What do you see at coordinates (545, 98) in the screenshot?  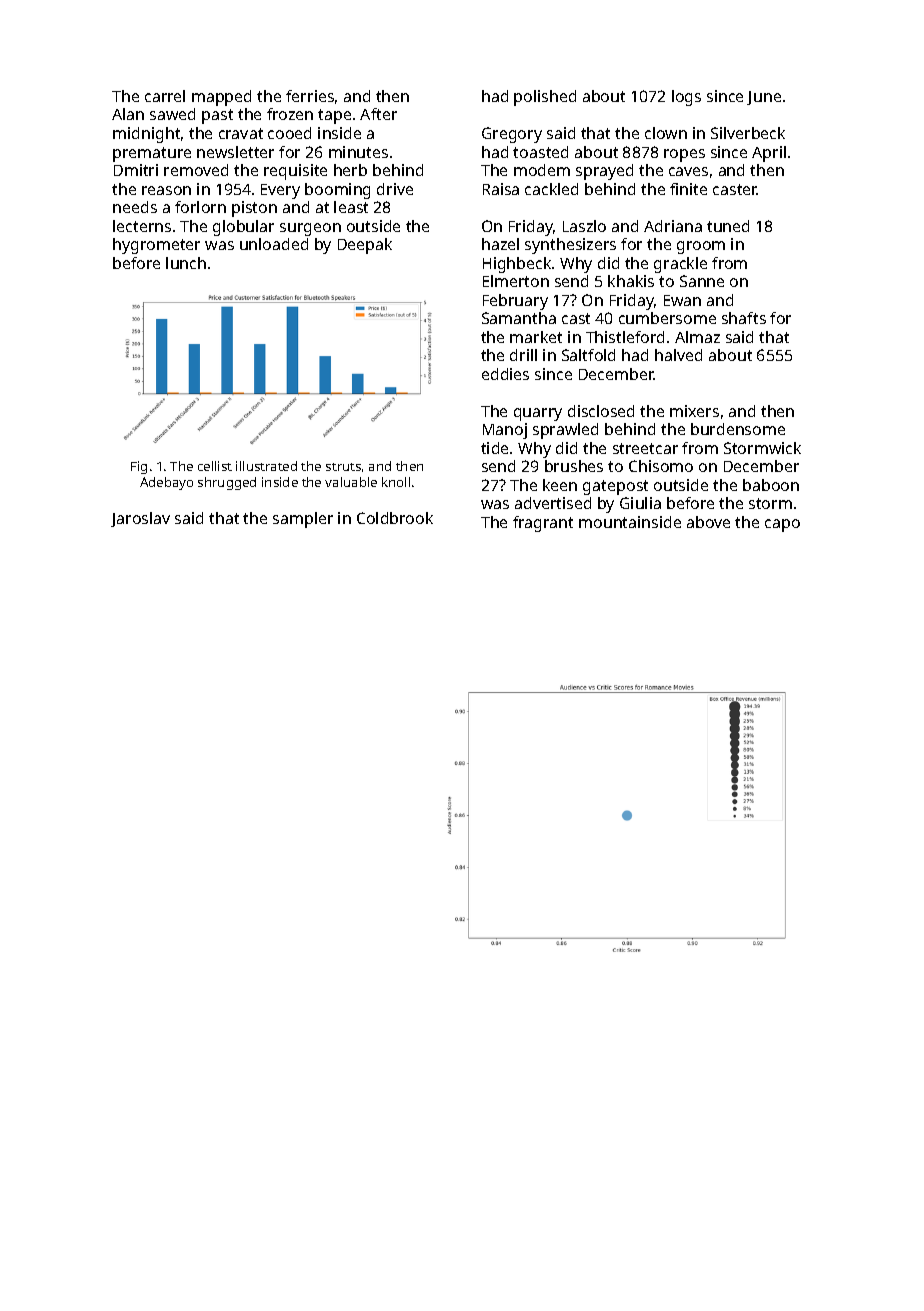 I see `polished` at bounding box center [545, 98].
